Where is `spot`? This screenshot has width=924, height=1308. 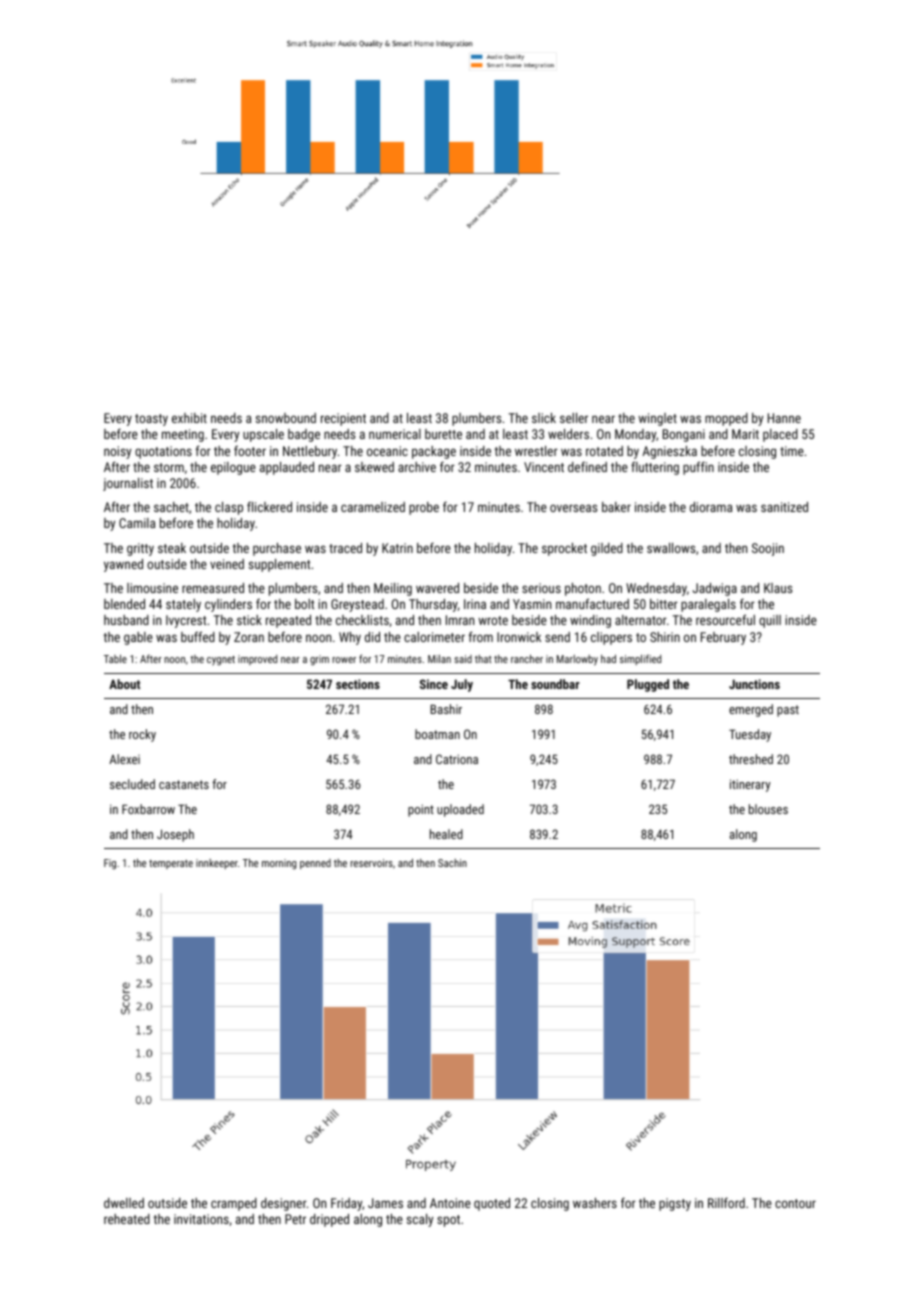
spot is located at coordinates (448, 1221).
